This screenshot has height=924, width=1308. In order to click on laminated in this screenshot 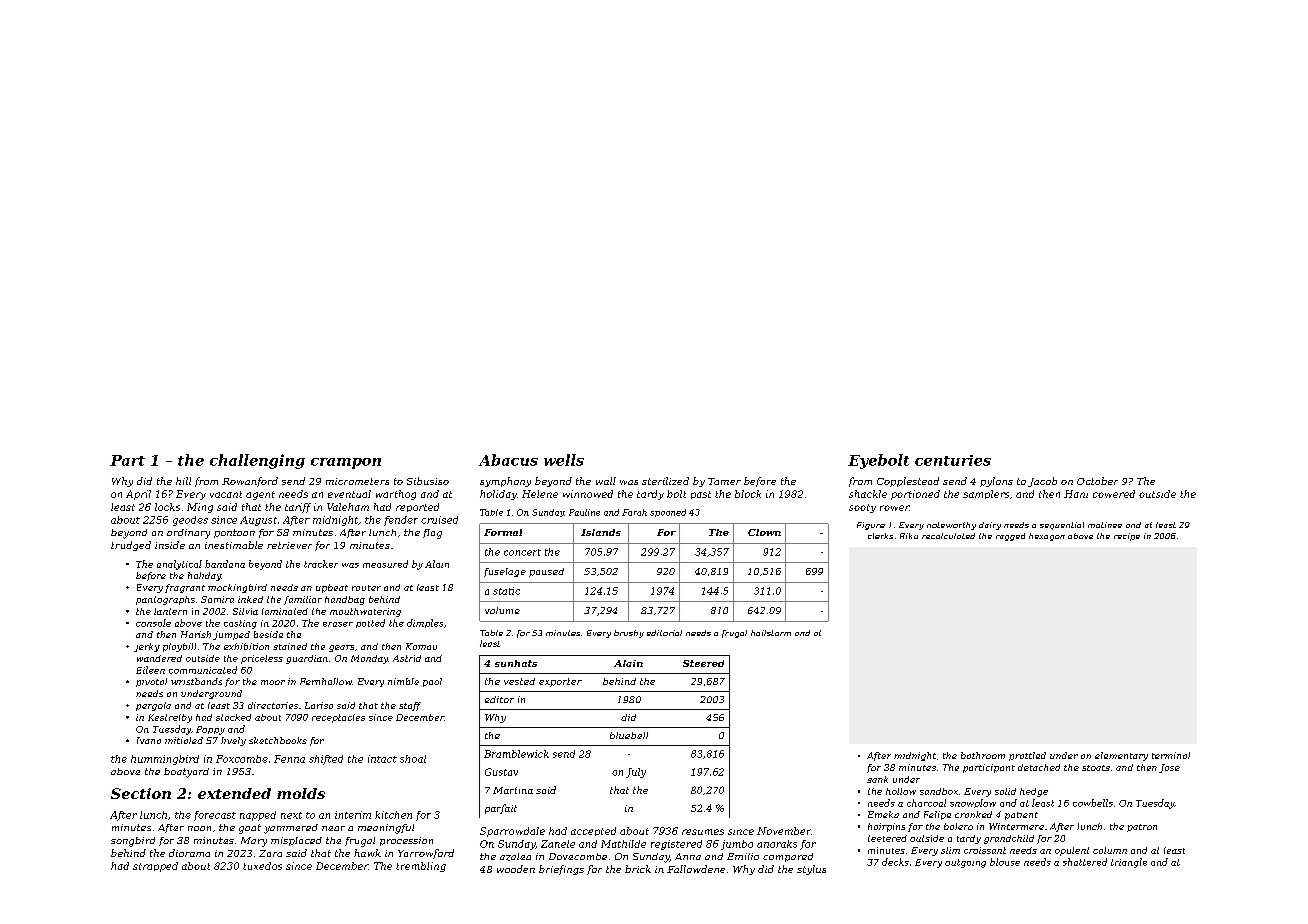, I will do `click(285, 611)`.
